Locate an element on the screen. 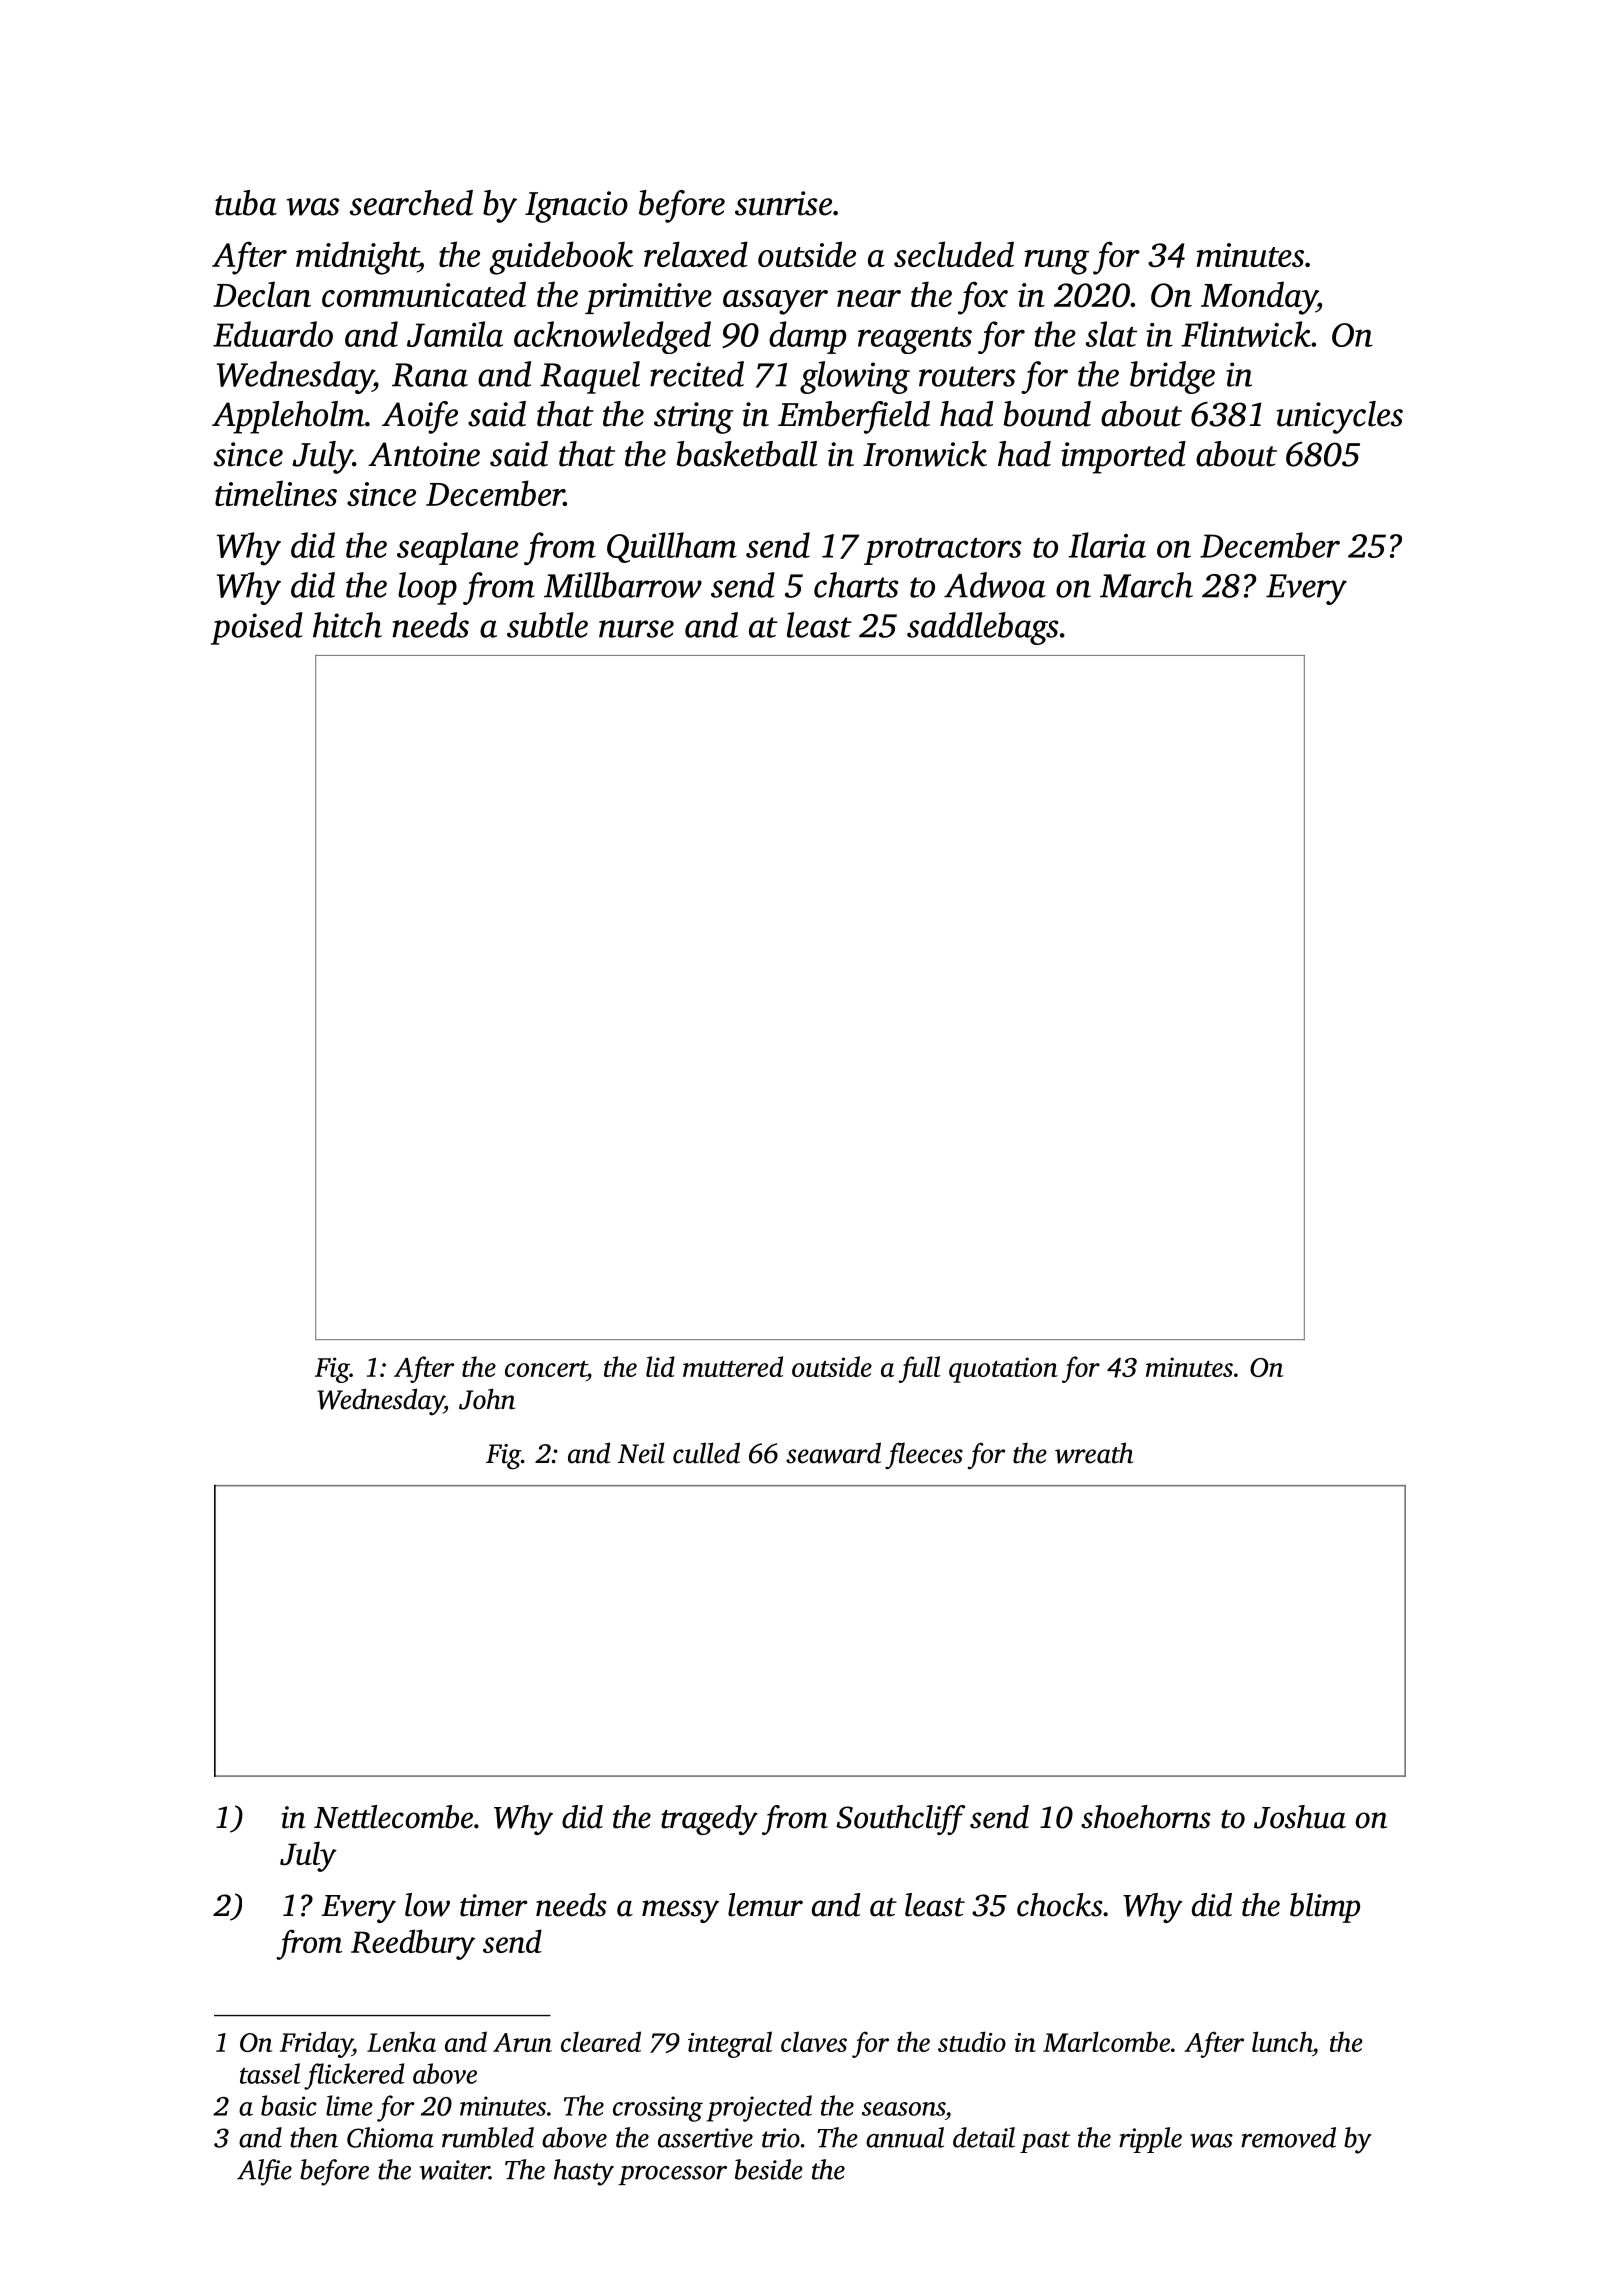 This screenshot has width=1620, height=2292. tassel is located at coordinates (270, 2073).
